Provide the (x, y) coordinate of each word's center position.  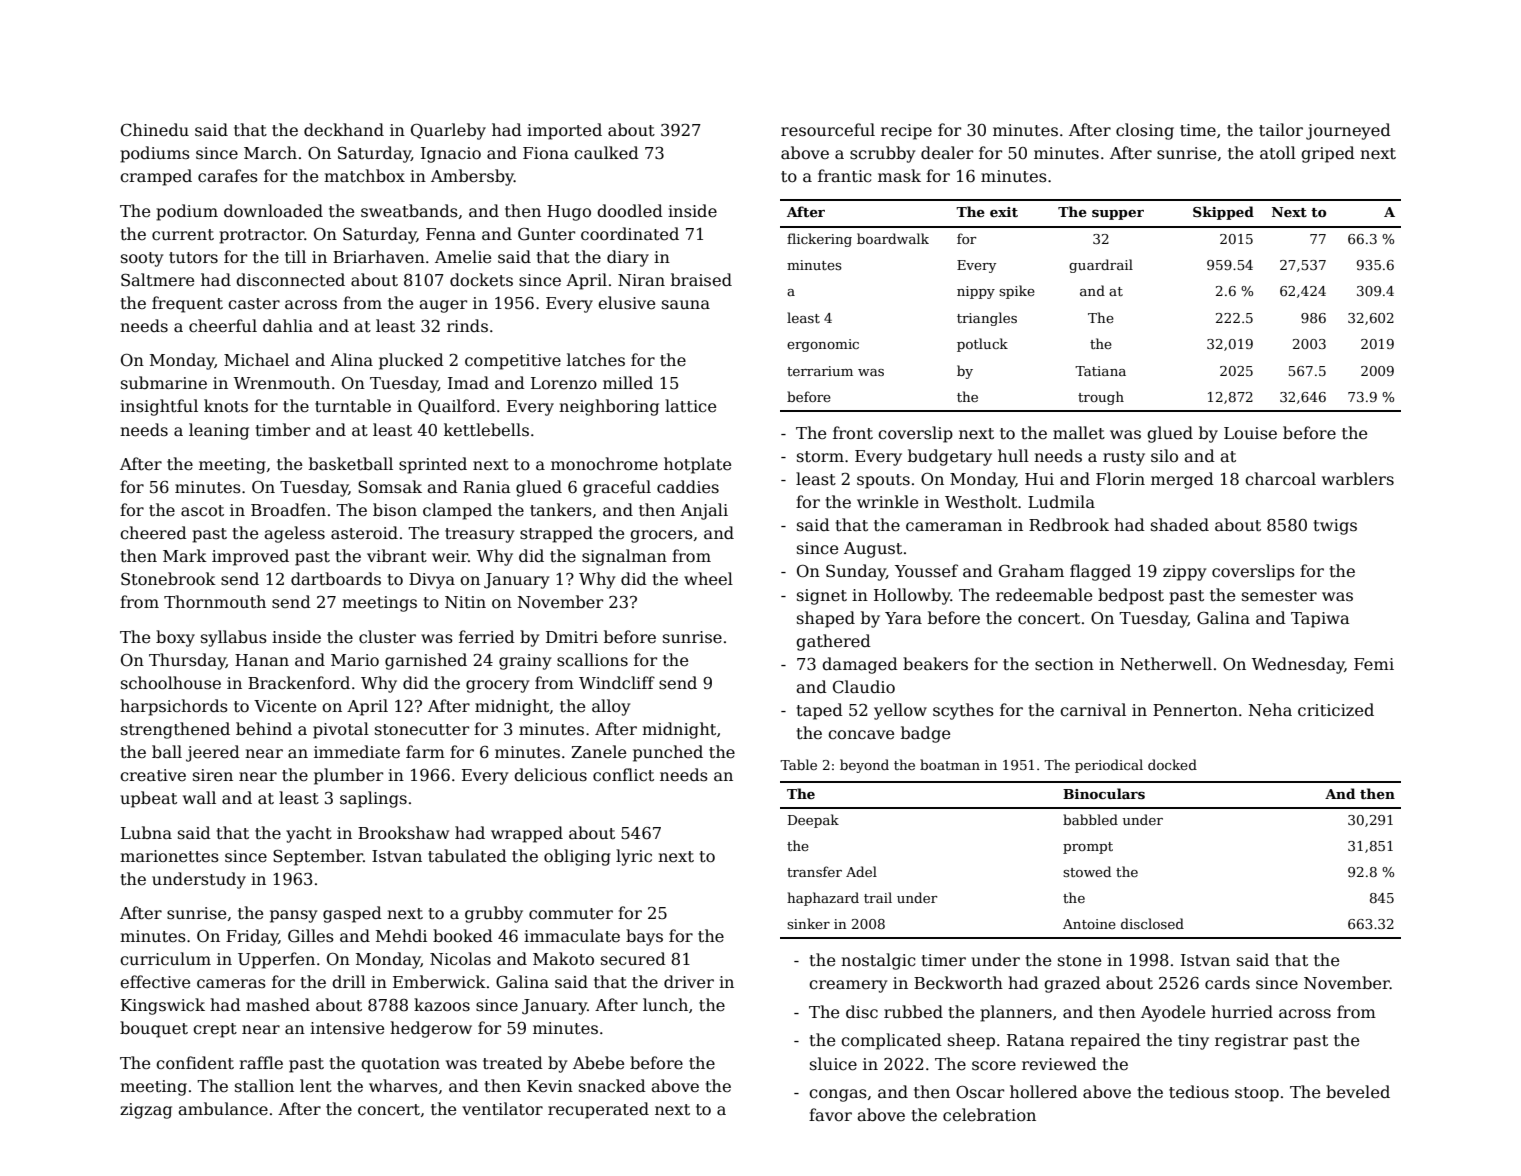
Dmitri (572, 637)
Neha (1270, 710)
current (183, 235)
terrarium (820, 371)
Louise (1250, 433)
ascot (202, 511)
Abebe (598, 1063)
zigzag (146, 1111)
